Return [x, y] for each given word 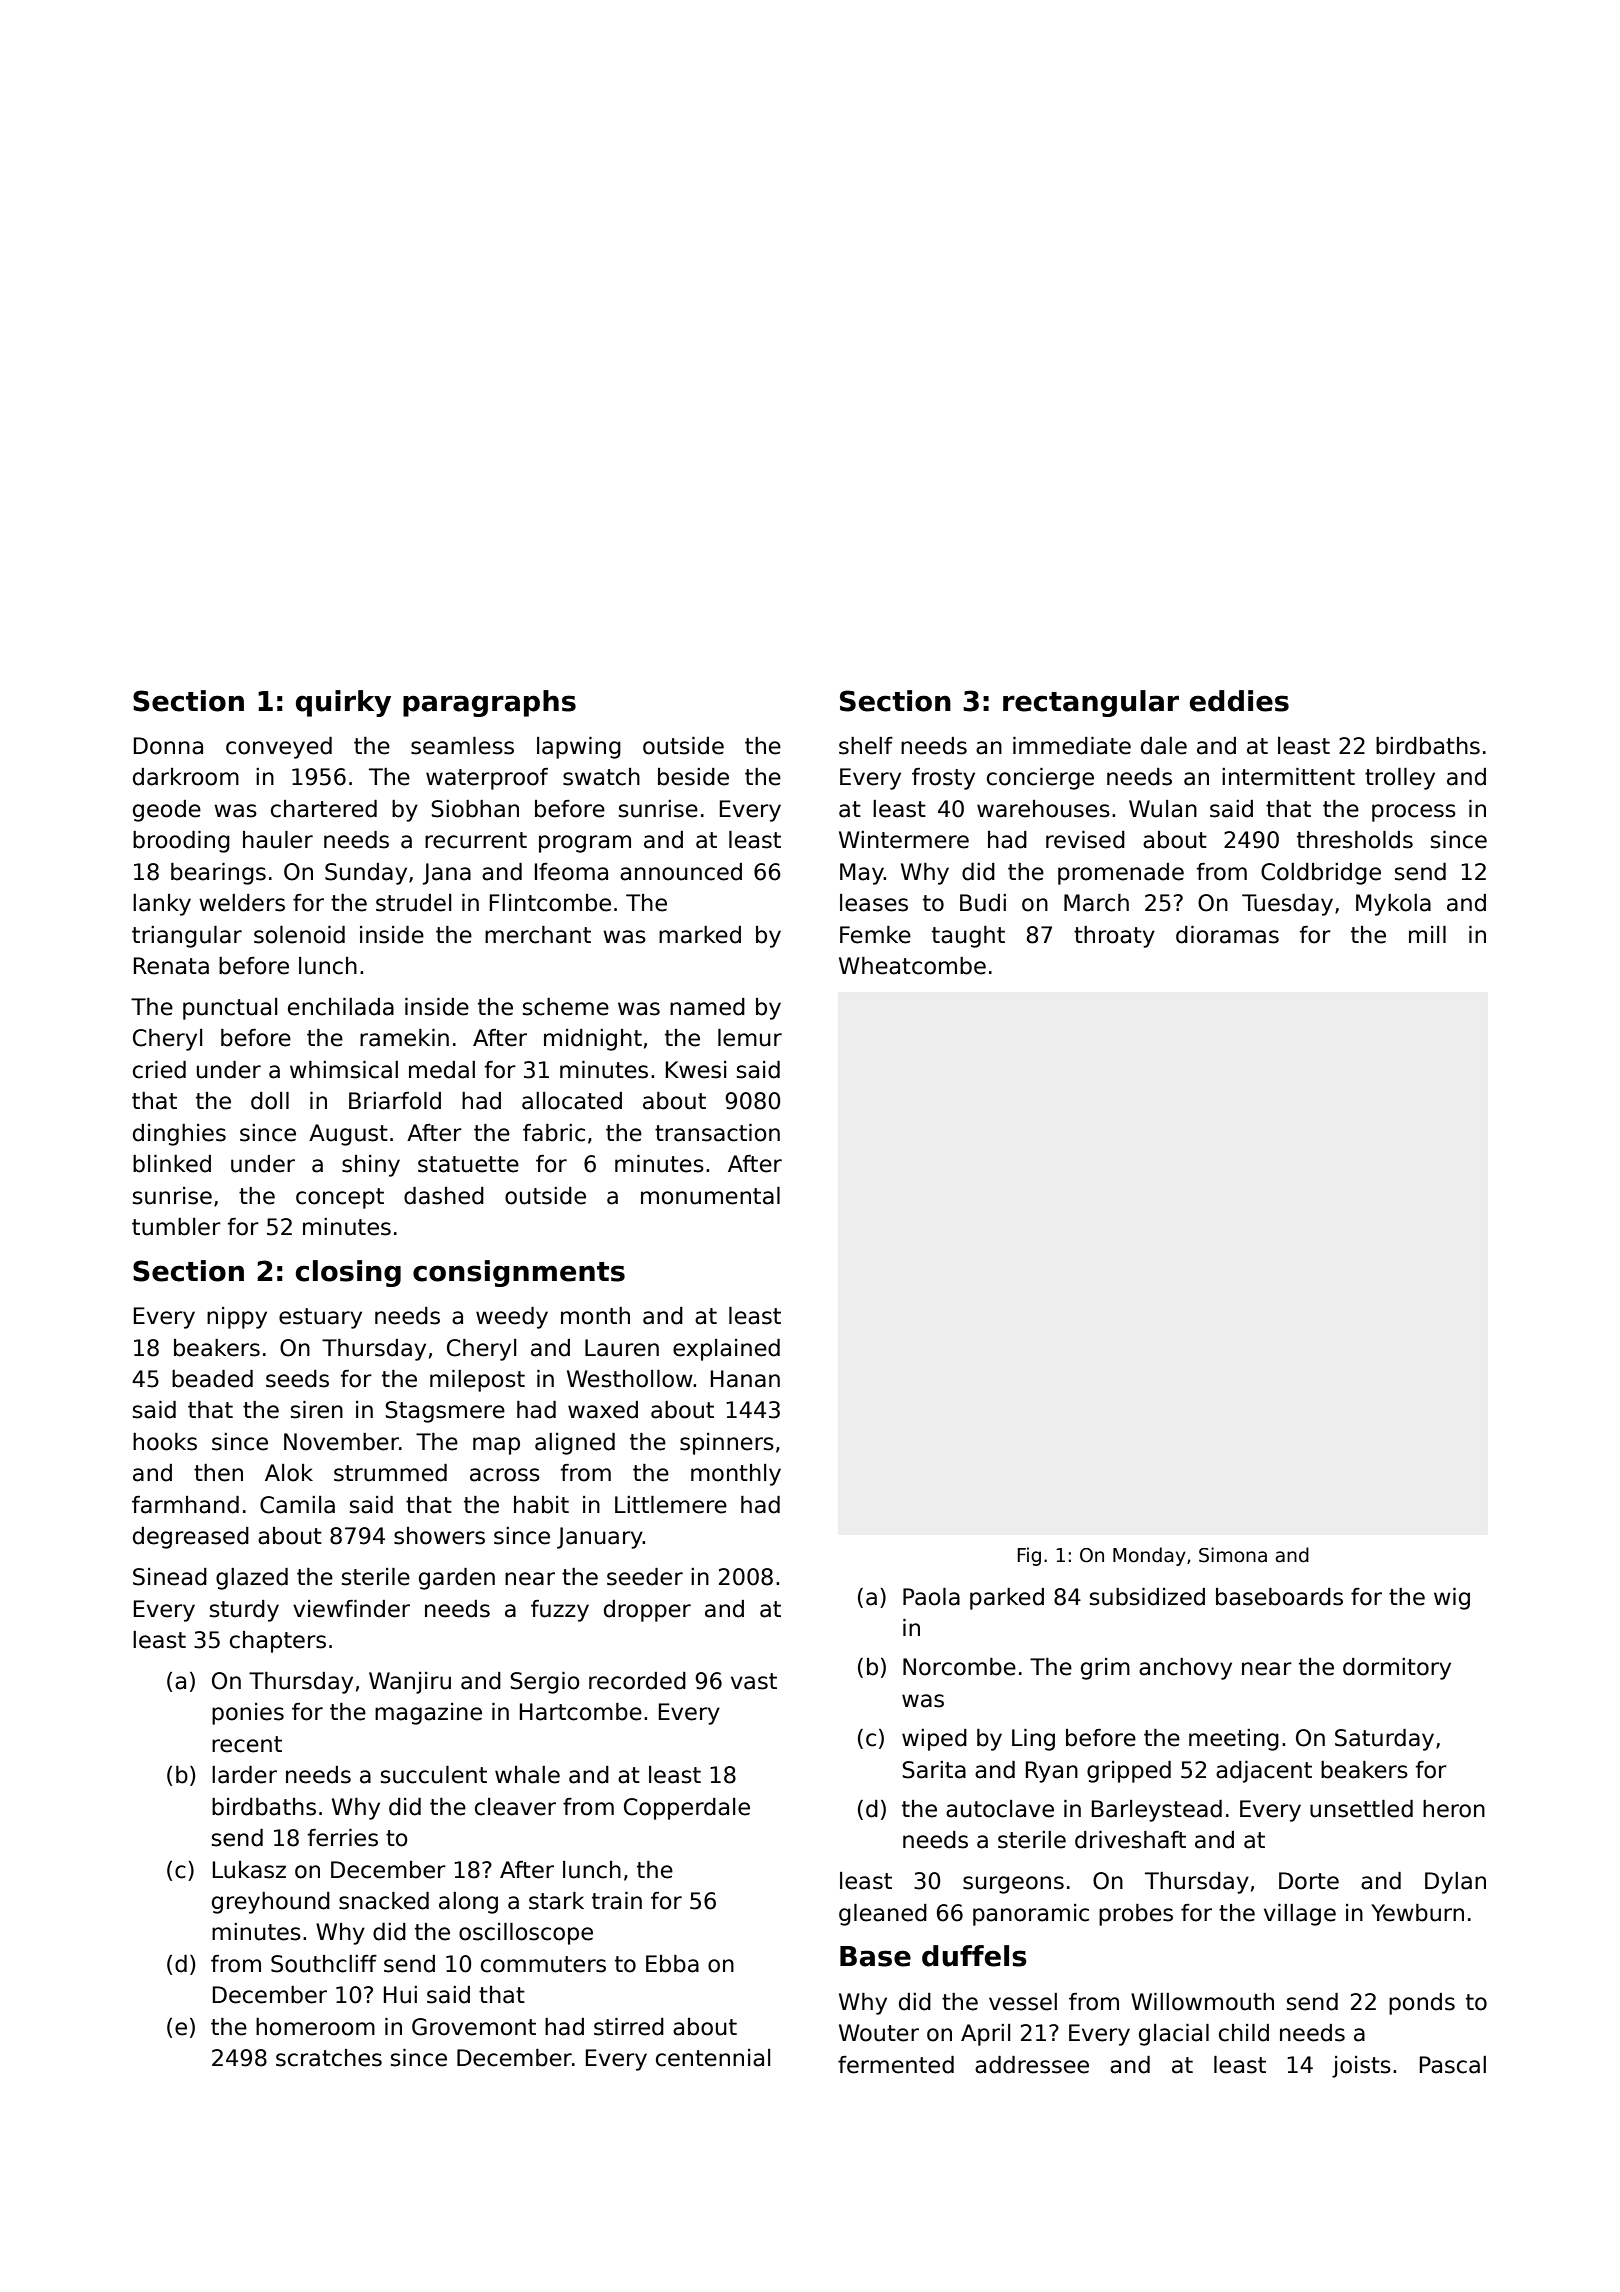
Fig [1029, 1556]
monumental [710, 1196]
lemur [750, 1038]
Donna [168, 746]
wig [1452, 1599]
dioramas [1227, 935]
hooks [165, 1442]
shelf [866, 746]
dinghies [179, 1135]
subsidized [1147, 1597]
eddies [1239, 701]
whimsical [344, 1070]
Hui [400, 1995]
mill [1427, 934]
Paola [931, 1597]
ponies [248, 1714]
